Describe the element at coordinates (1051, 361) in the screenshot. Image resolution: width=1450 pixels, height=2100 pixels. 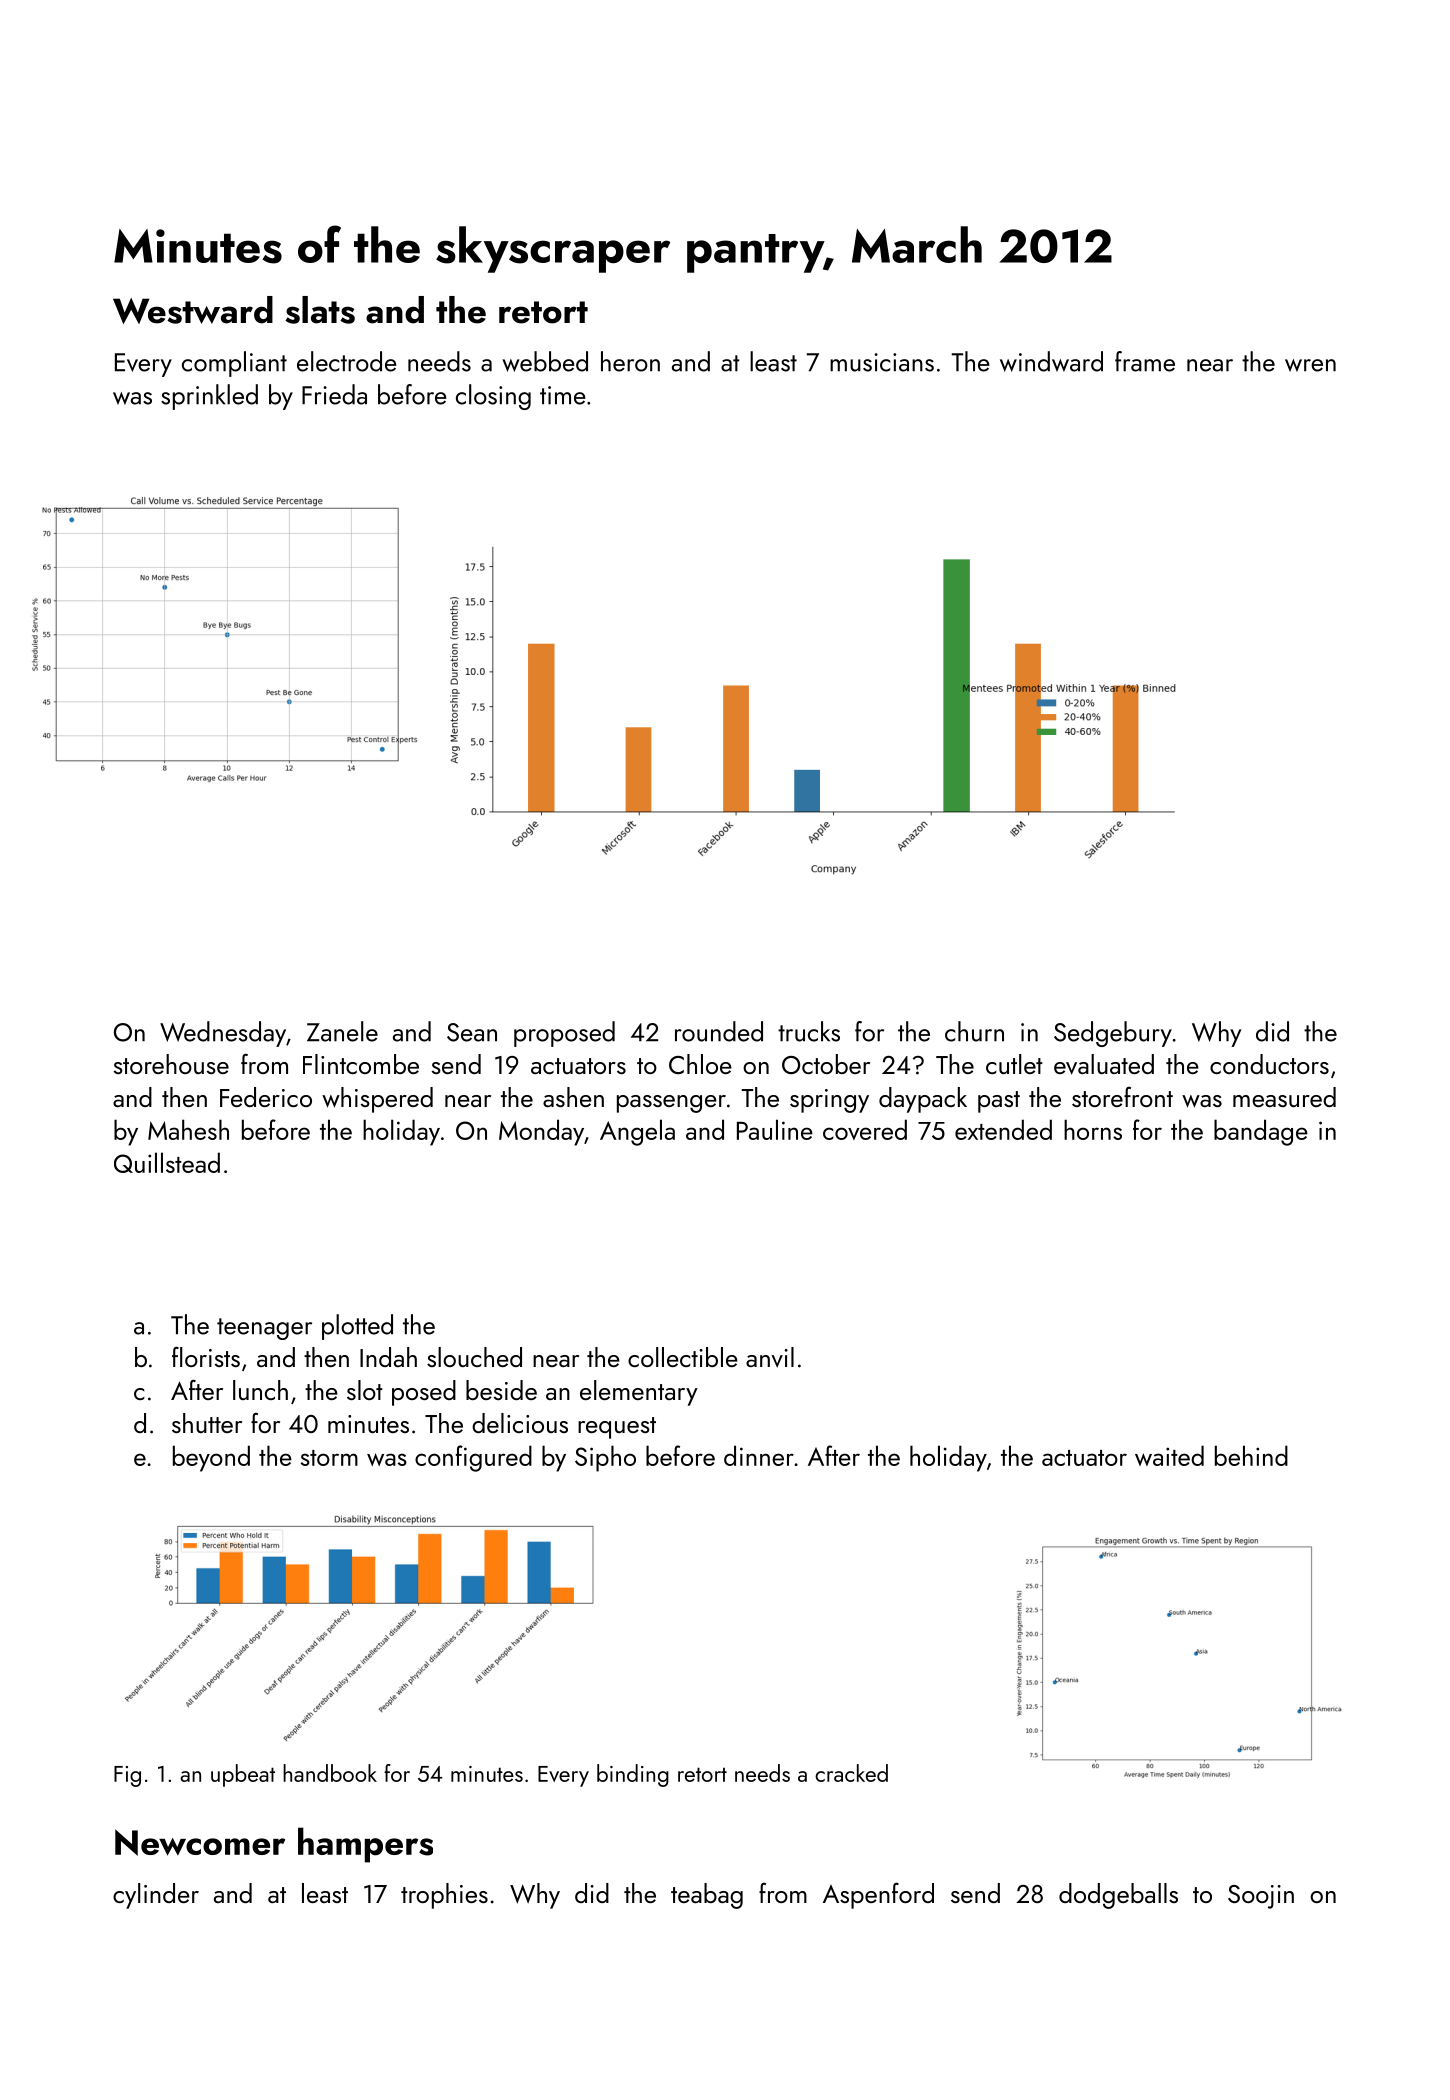
I see `windward` at that location.
